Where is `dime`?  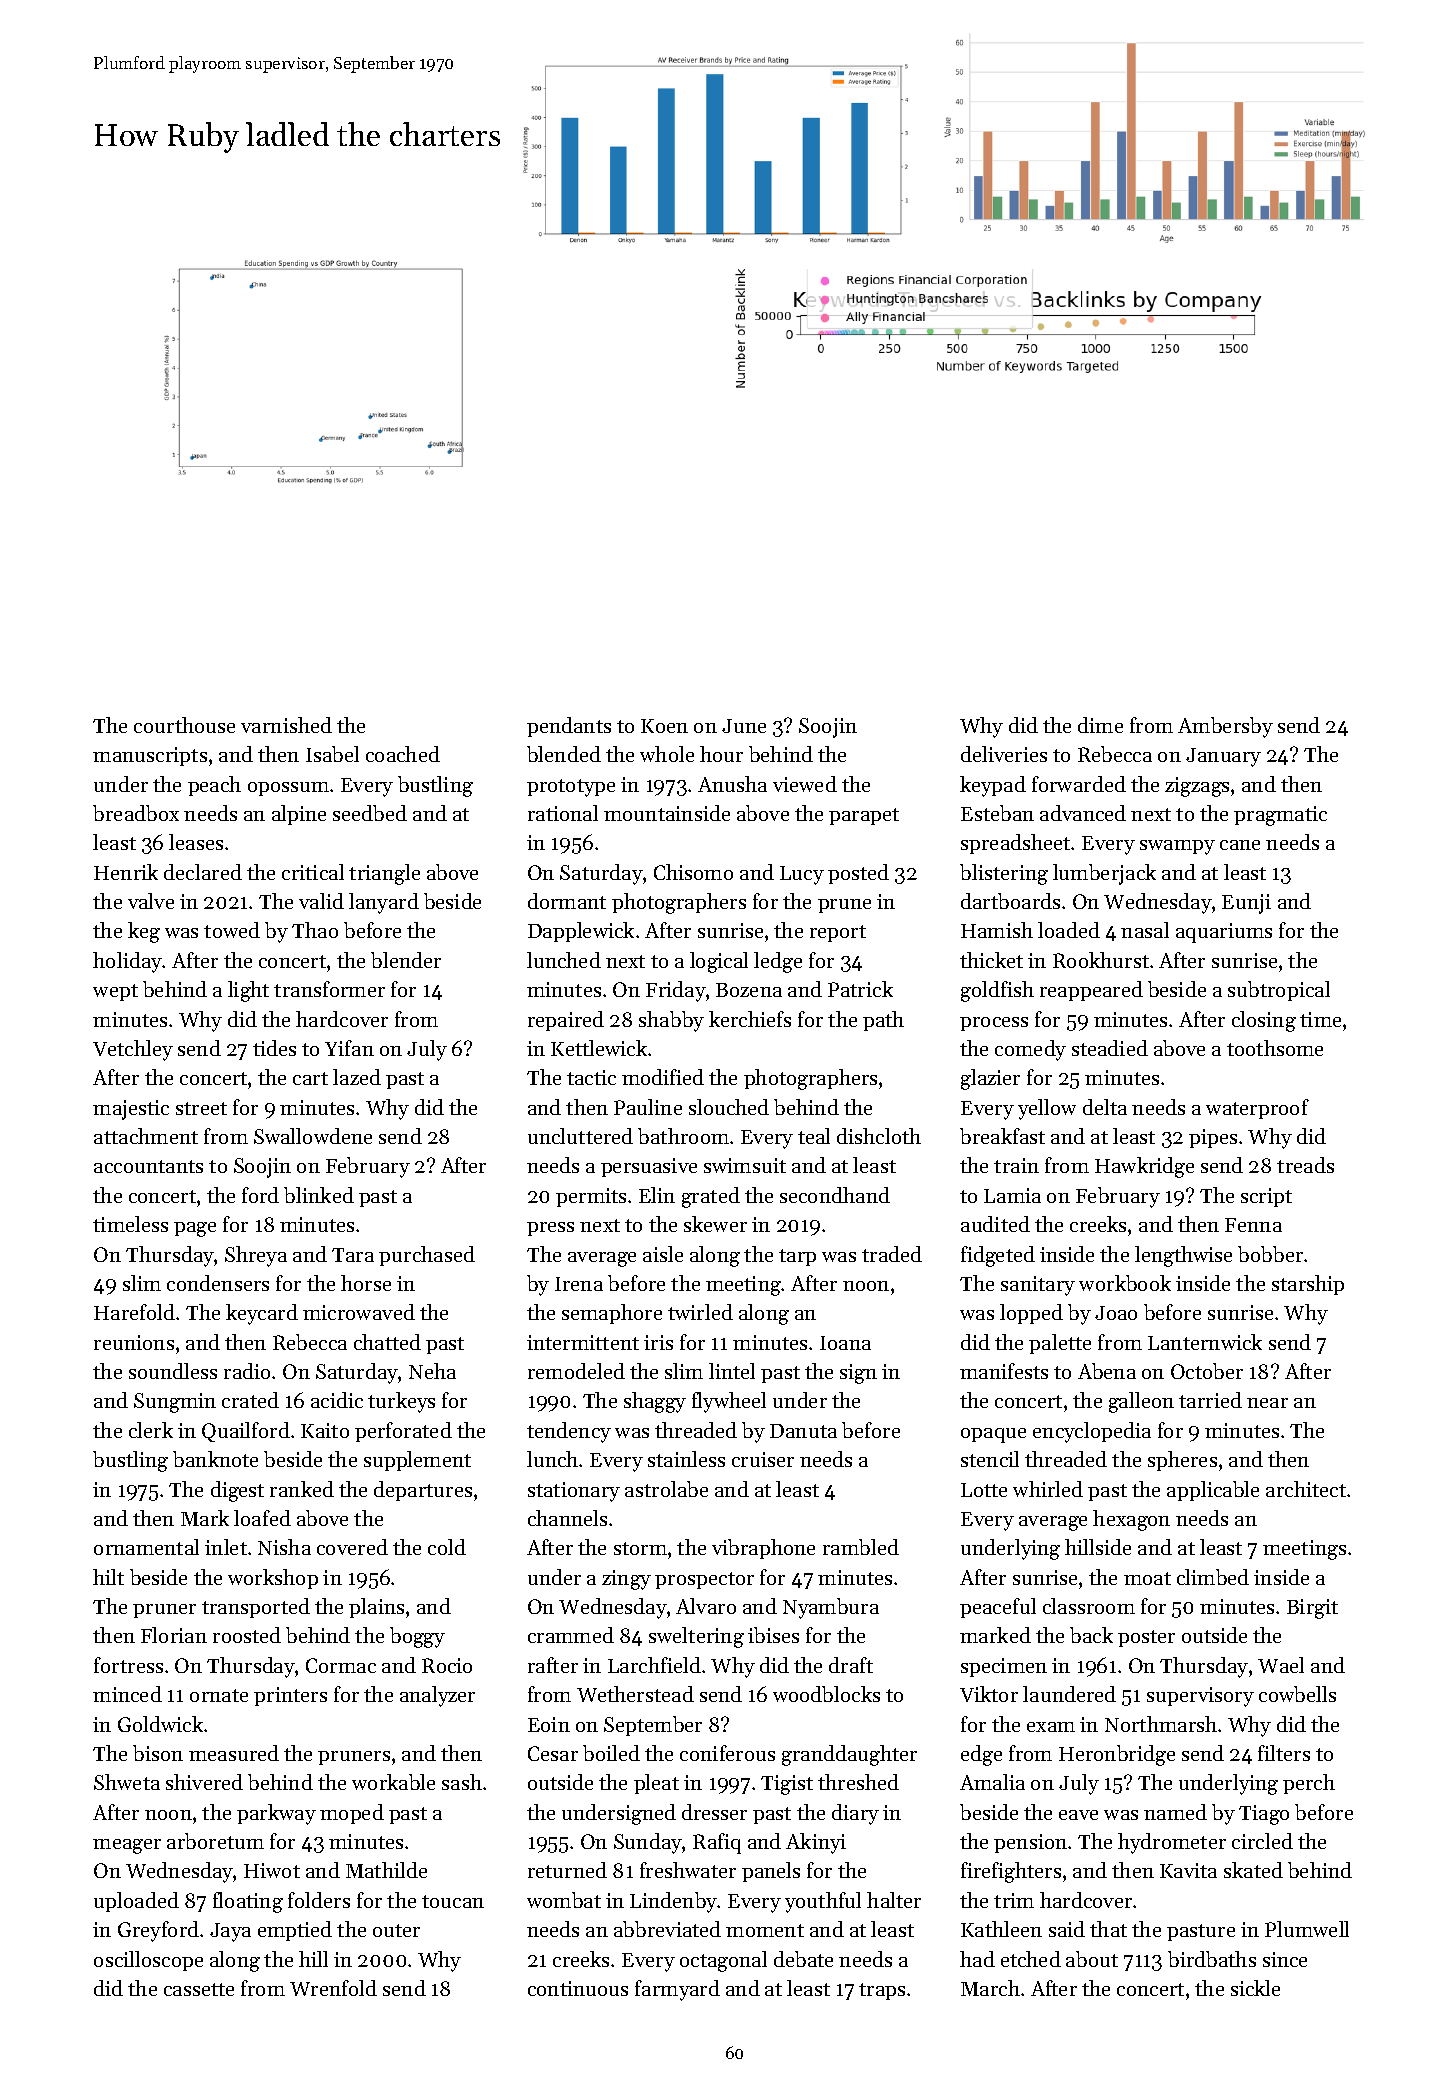 dime is located at coordinates (1100, 725).
